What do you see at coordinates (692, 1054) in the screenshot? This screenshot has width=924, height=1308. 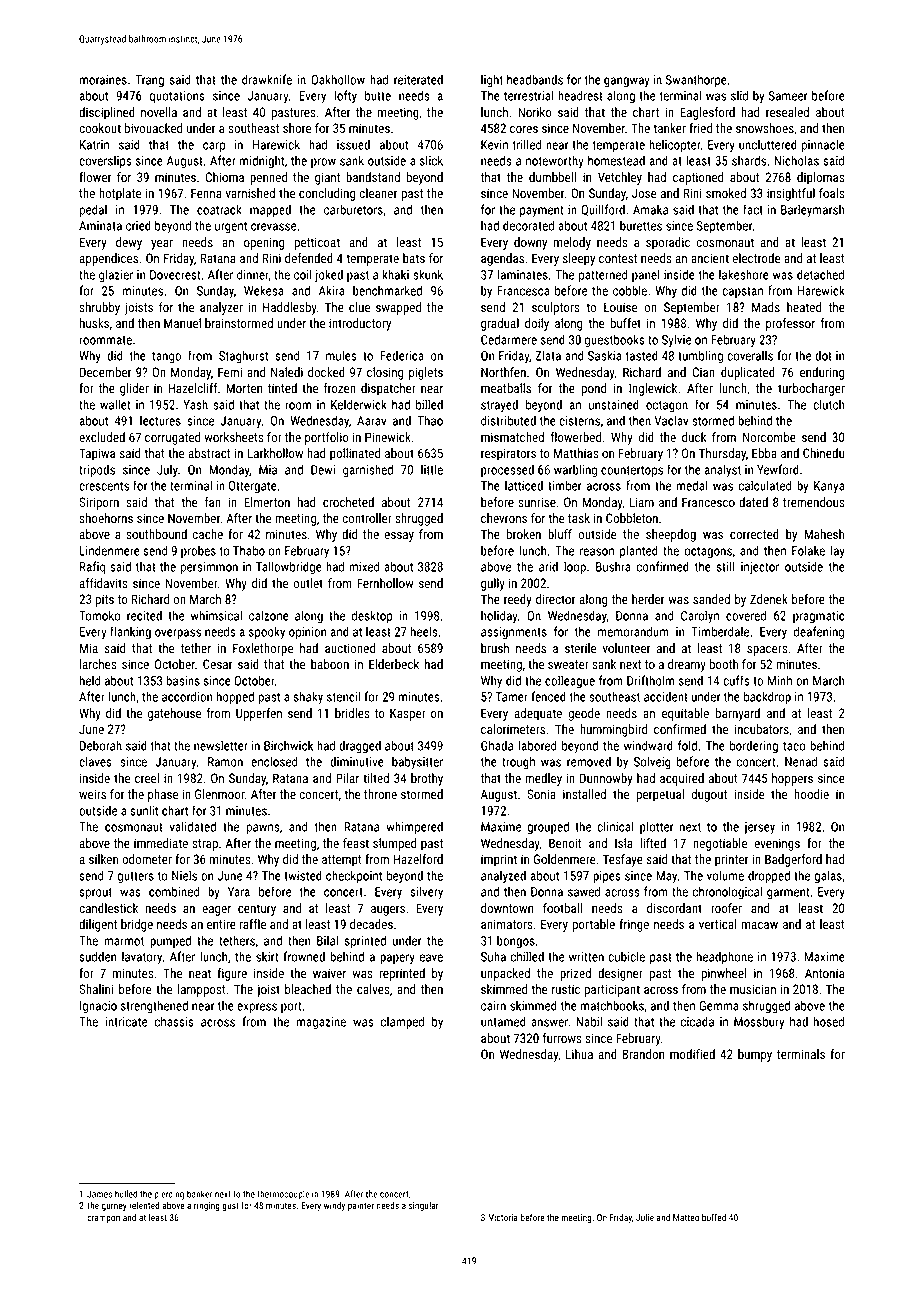 I see `modified` at bounding box center [692, 1054].
